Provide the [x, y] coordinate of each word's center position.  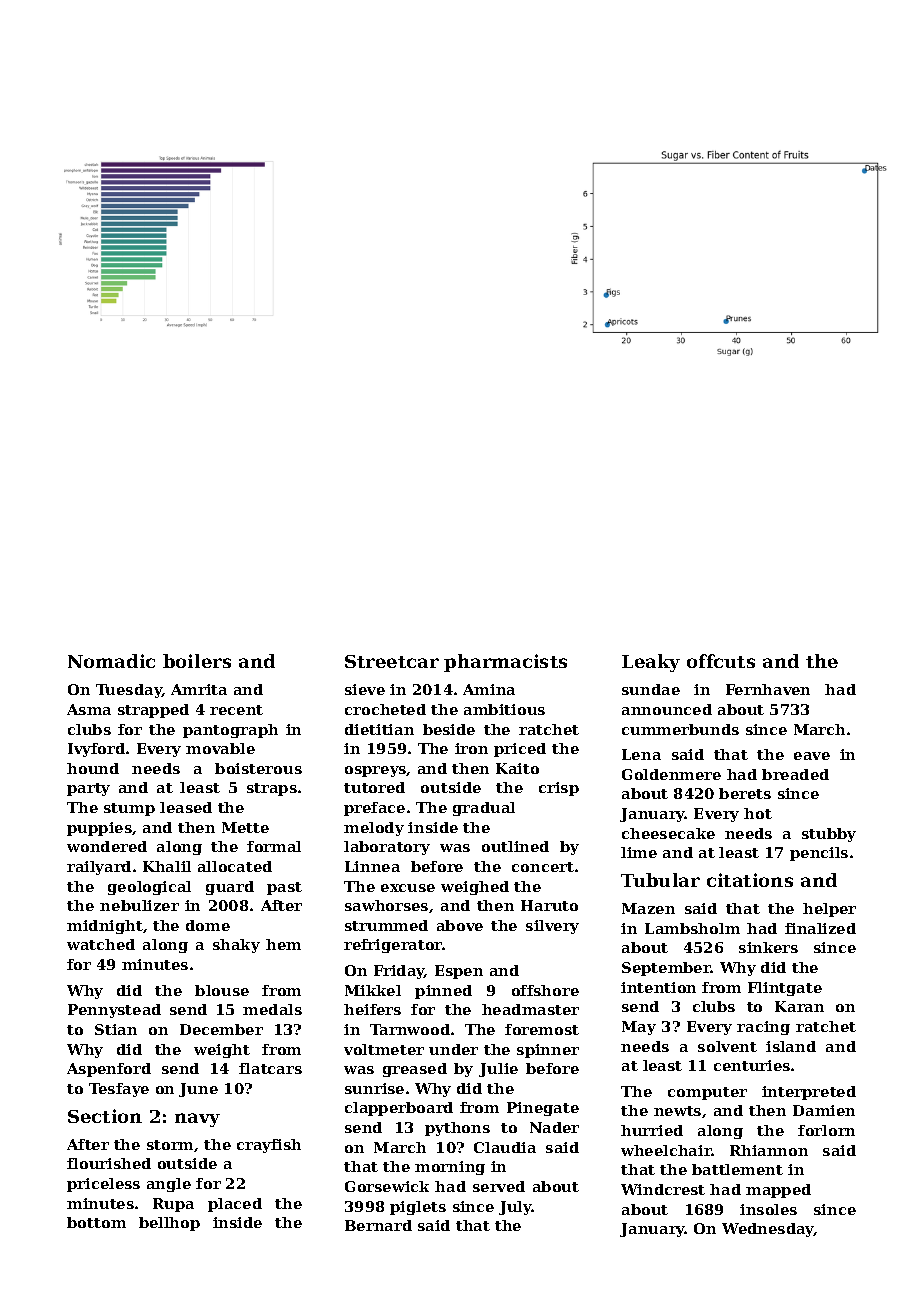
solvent [727, 1046]
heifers [372, 1009]
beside [449, 729]
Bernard [378, 1225]
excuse [408, 888]
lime [639, 852]
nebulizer [139, 905]
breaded [795, 774]
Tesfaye [119, 1090]
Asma [89, 709]
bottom [96, 1222]
